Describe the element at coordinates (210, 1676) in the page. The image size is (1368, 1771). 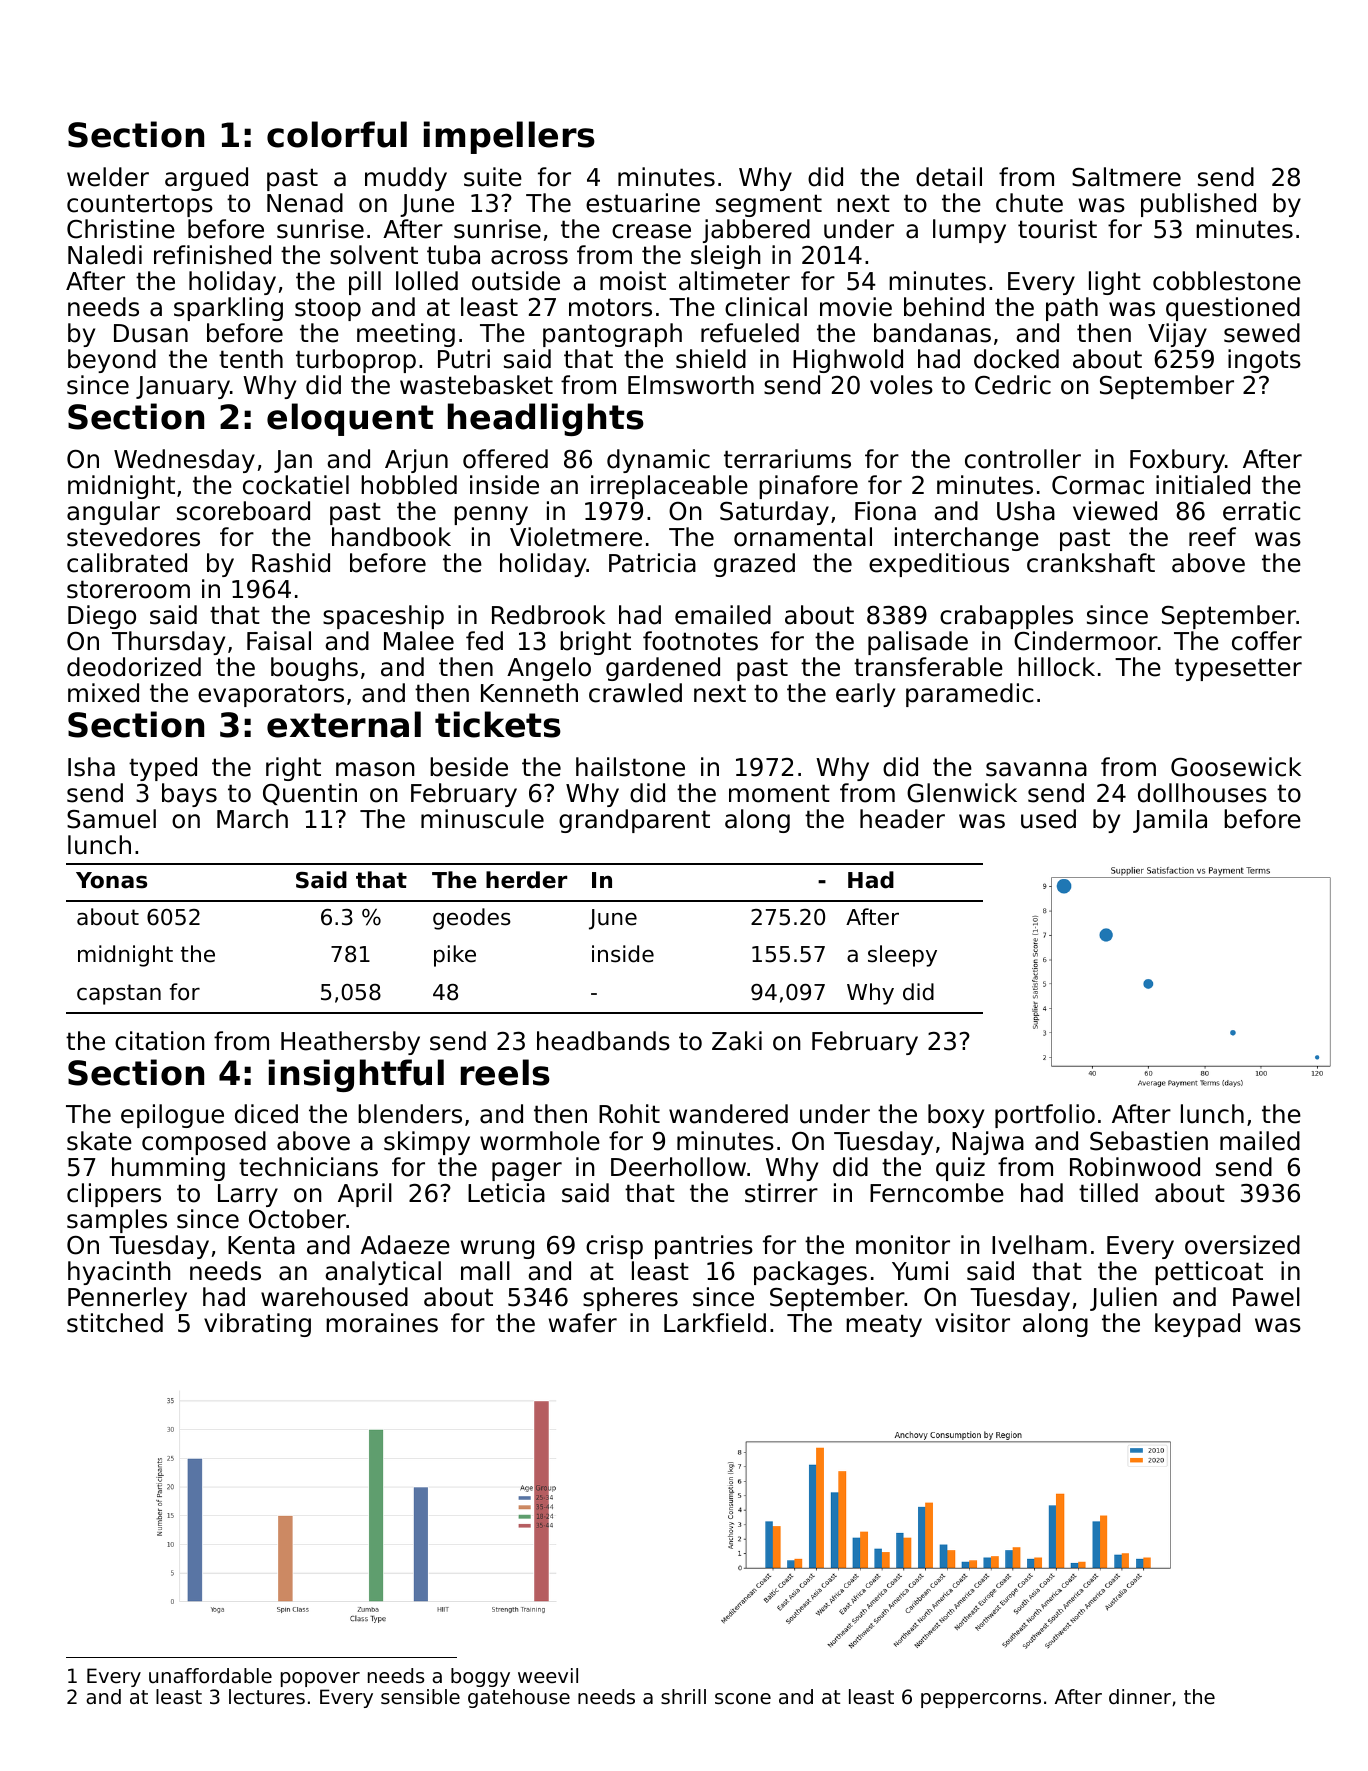
I see `unaffordable` at that location.
